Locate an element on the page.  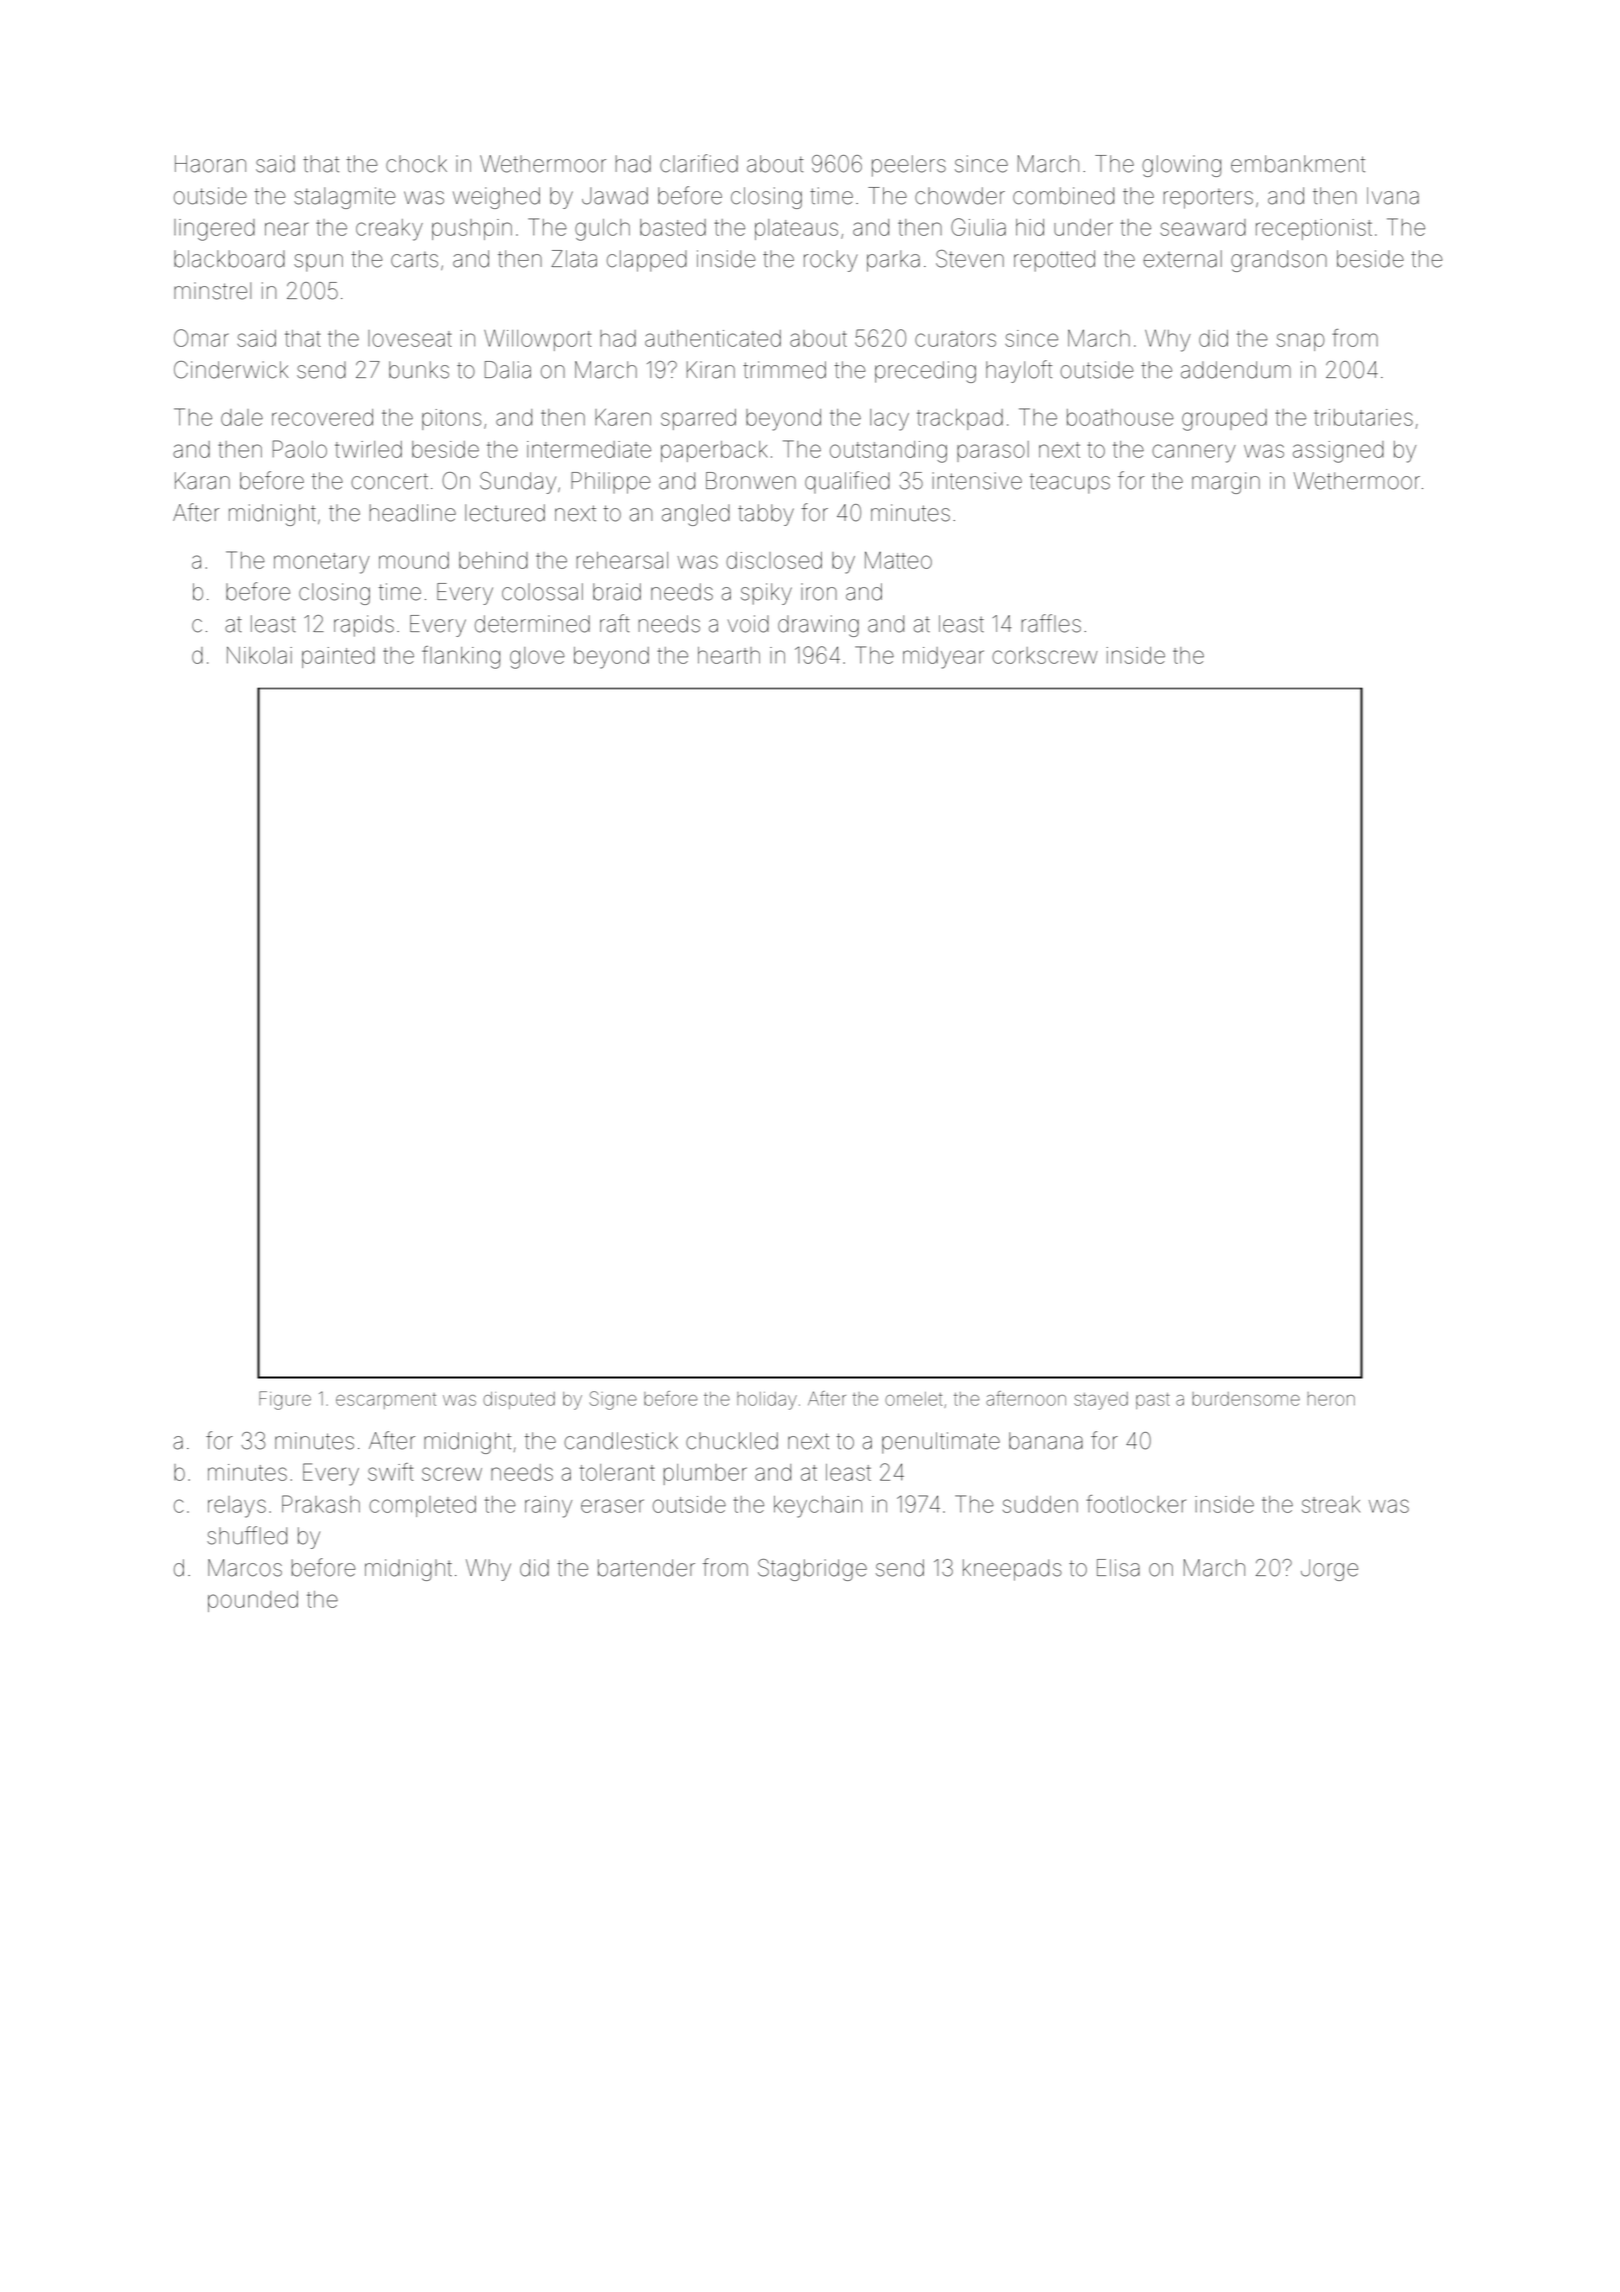
hayloft is located at coordinates (1019, 371).
